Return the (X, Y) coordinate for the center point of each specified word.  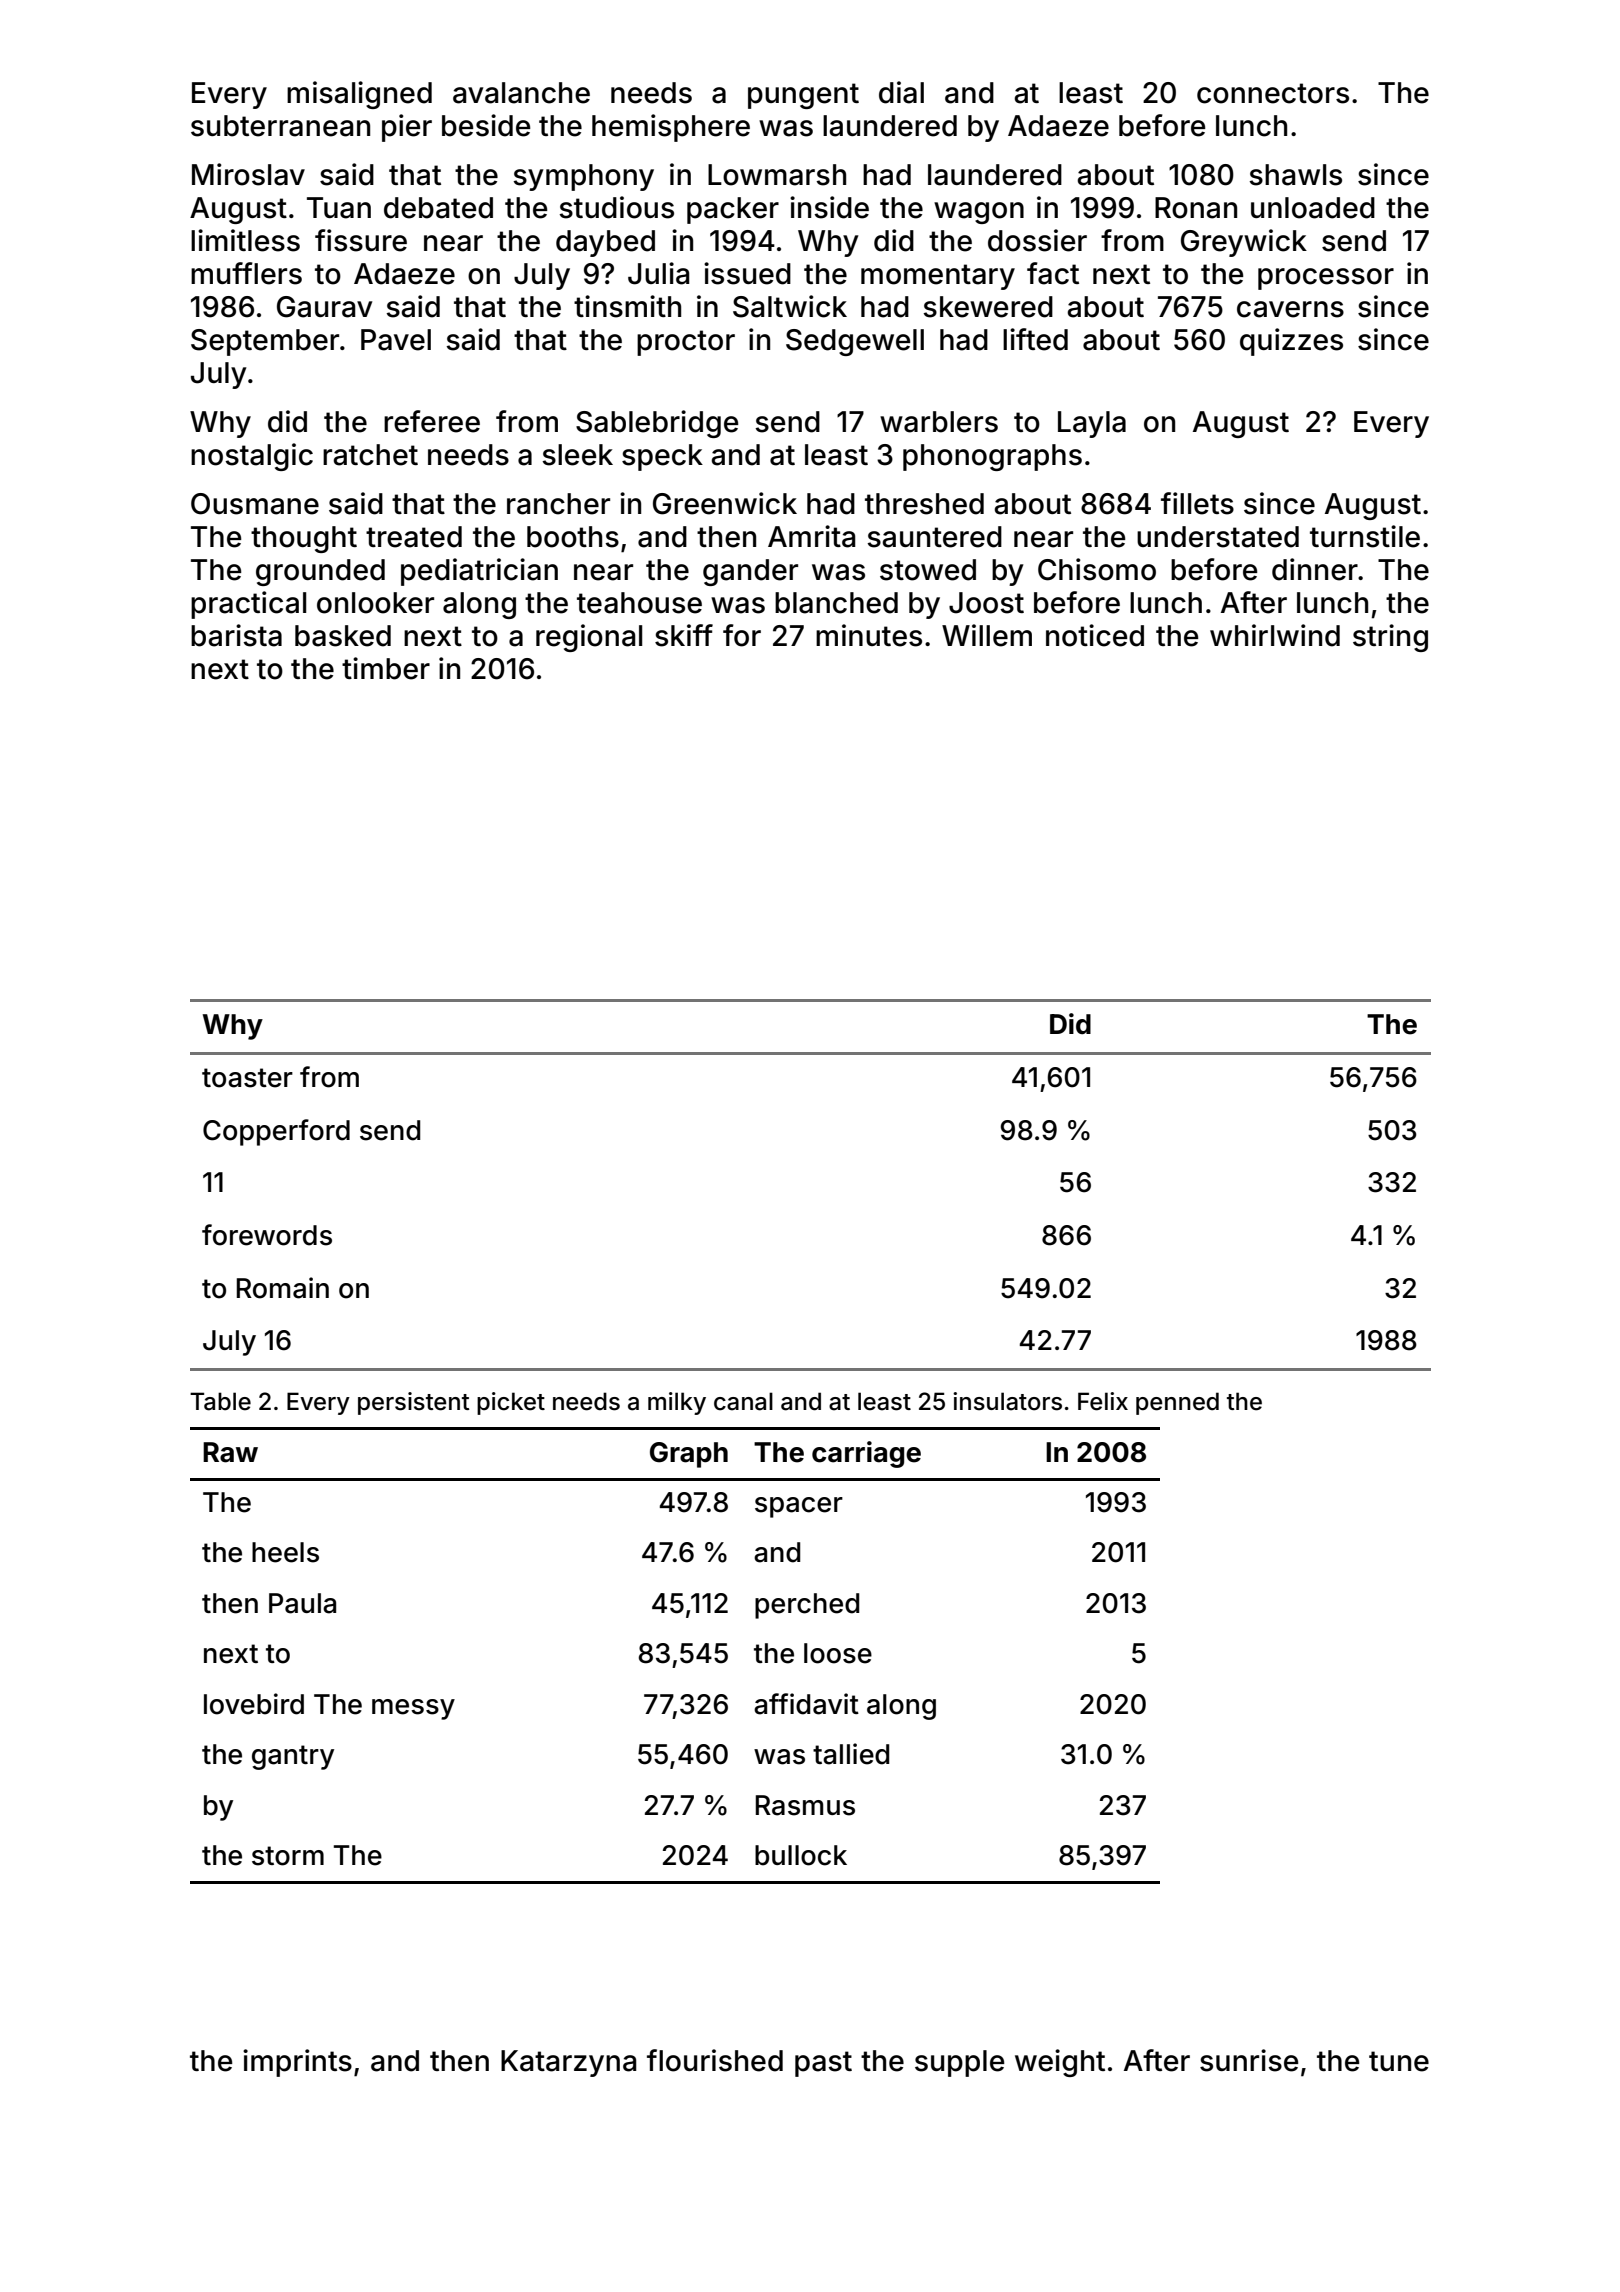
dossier (1037, 240)
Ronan (1196, 208)
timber (386, 668)
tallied (851, 1754)
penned (1177, 1403)
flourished (715, 2060)
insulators (1007, 1401)
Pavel (396, 340)
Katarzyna (568, 2063)
